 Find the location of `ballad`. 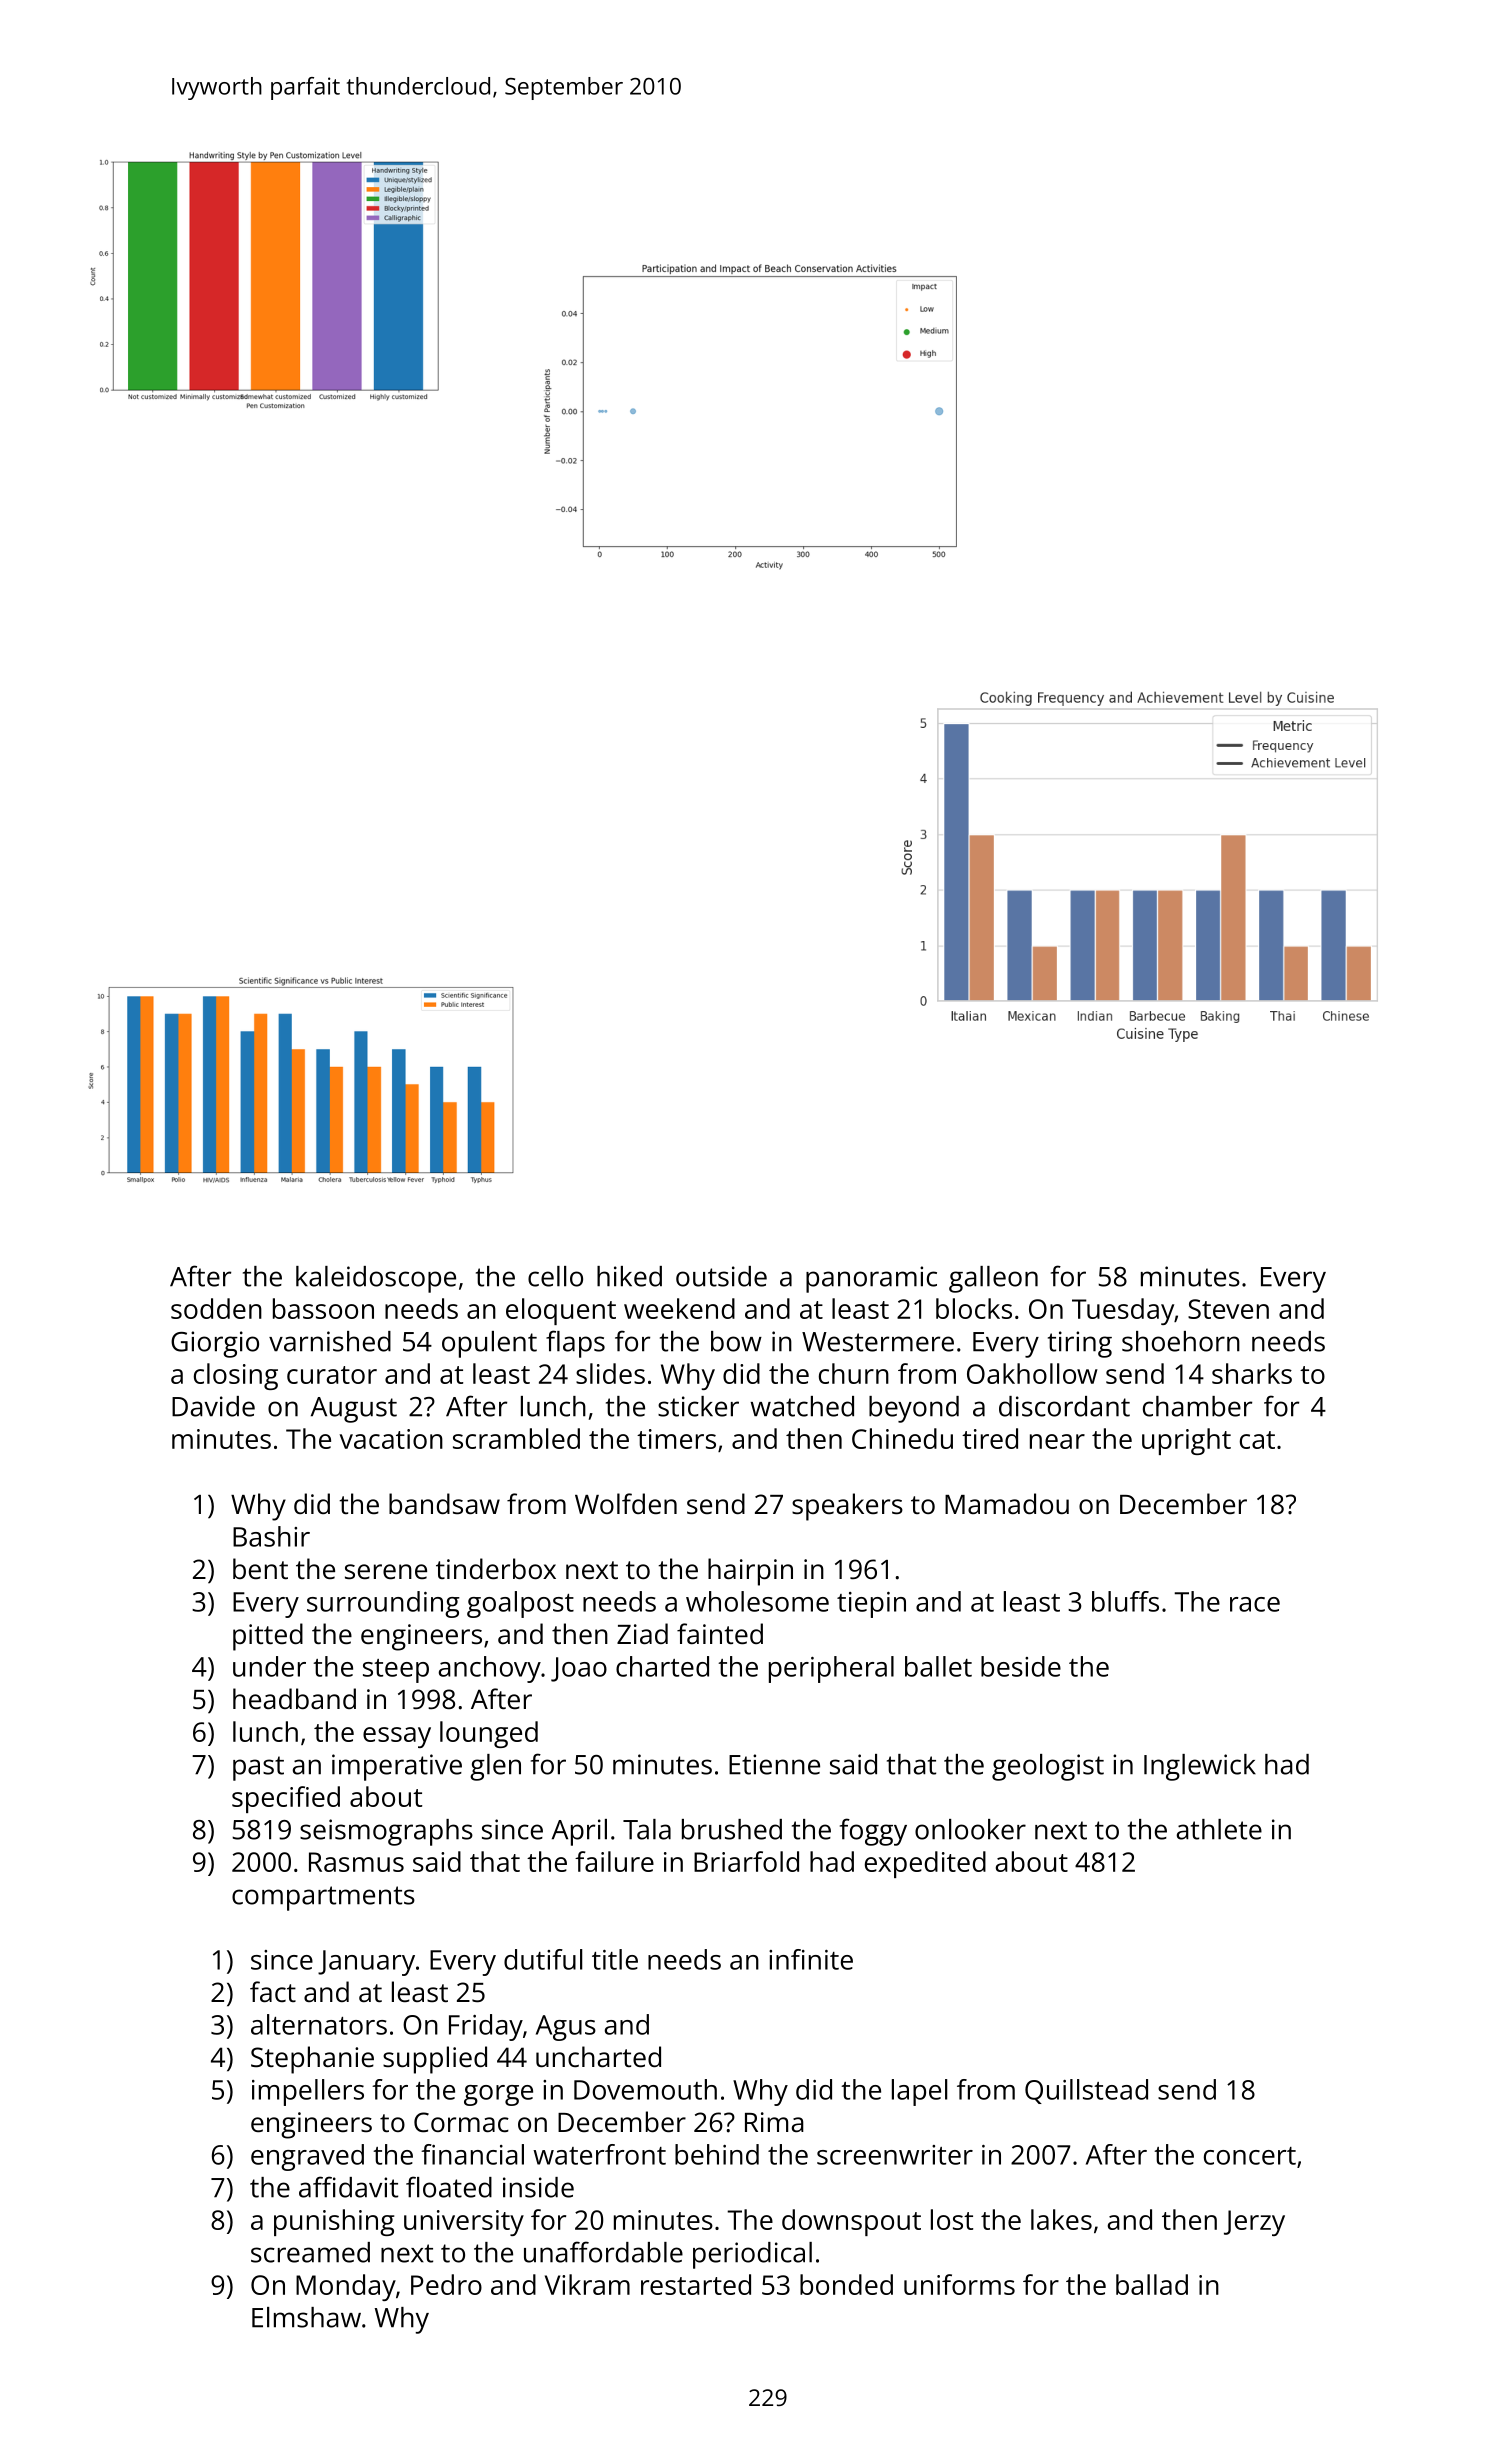

ballad is located at coordinates (1152, 2284).
